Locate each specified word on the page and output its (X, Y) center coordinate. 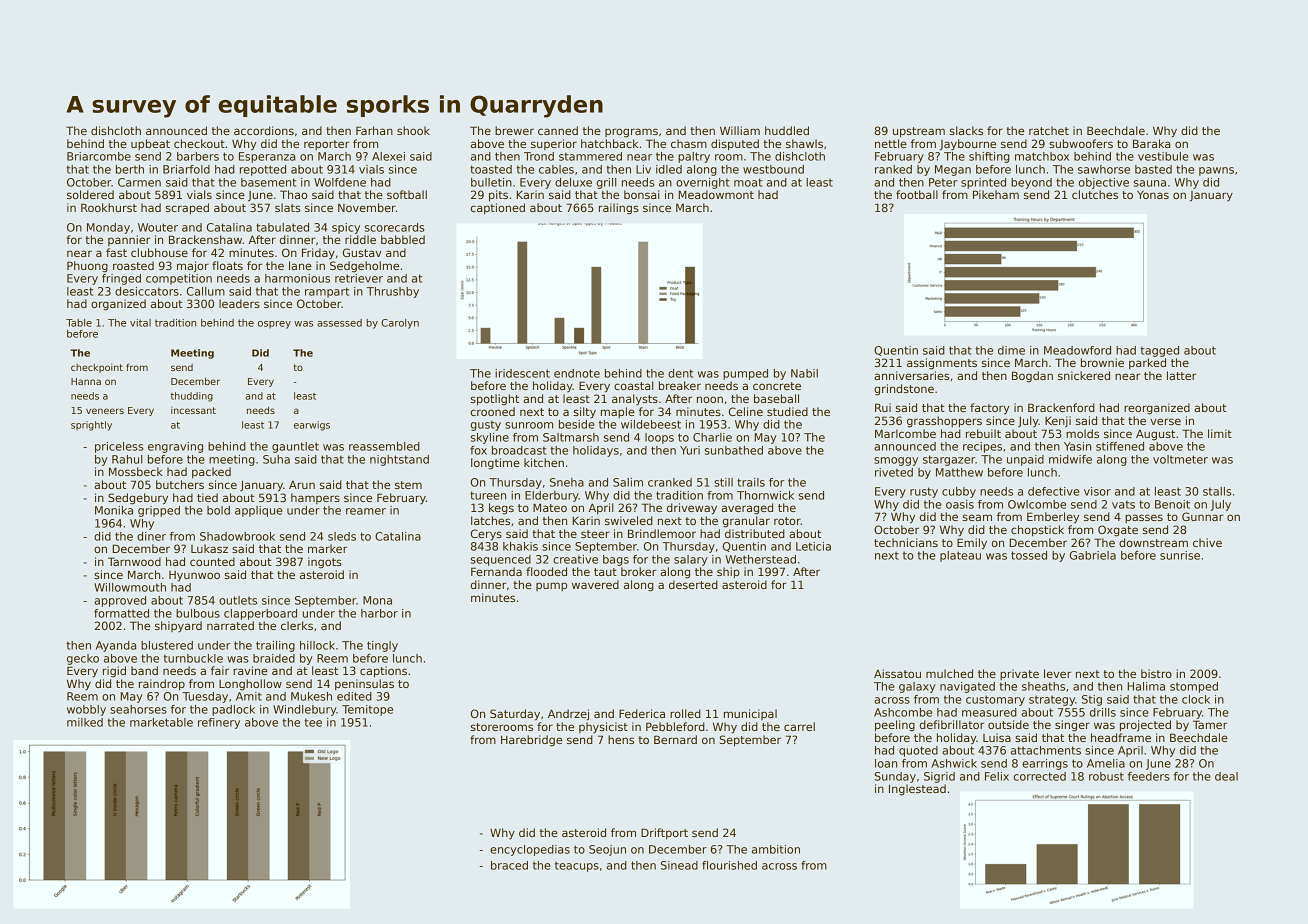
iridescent (522, 373)
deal (1226, 776)
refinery (219, 723)
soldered (90, 194)
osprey (274, 325)
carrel (799, 726)
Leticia (813, 546)
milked (85, 722)
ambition (776, 849)
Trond (539, 156)
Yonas (1153, 194)
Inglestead (917, 790)
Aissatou (897, 673)
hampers (315, 498)
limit (1220, 433)
